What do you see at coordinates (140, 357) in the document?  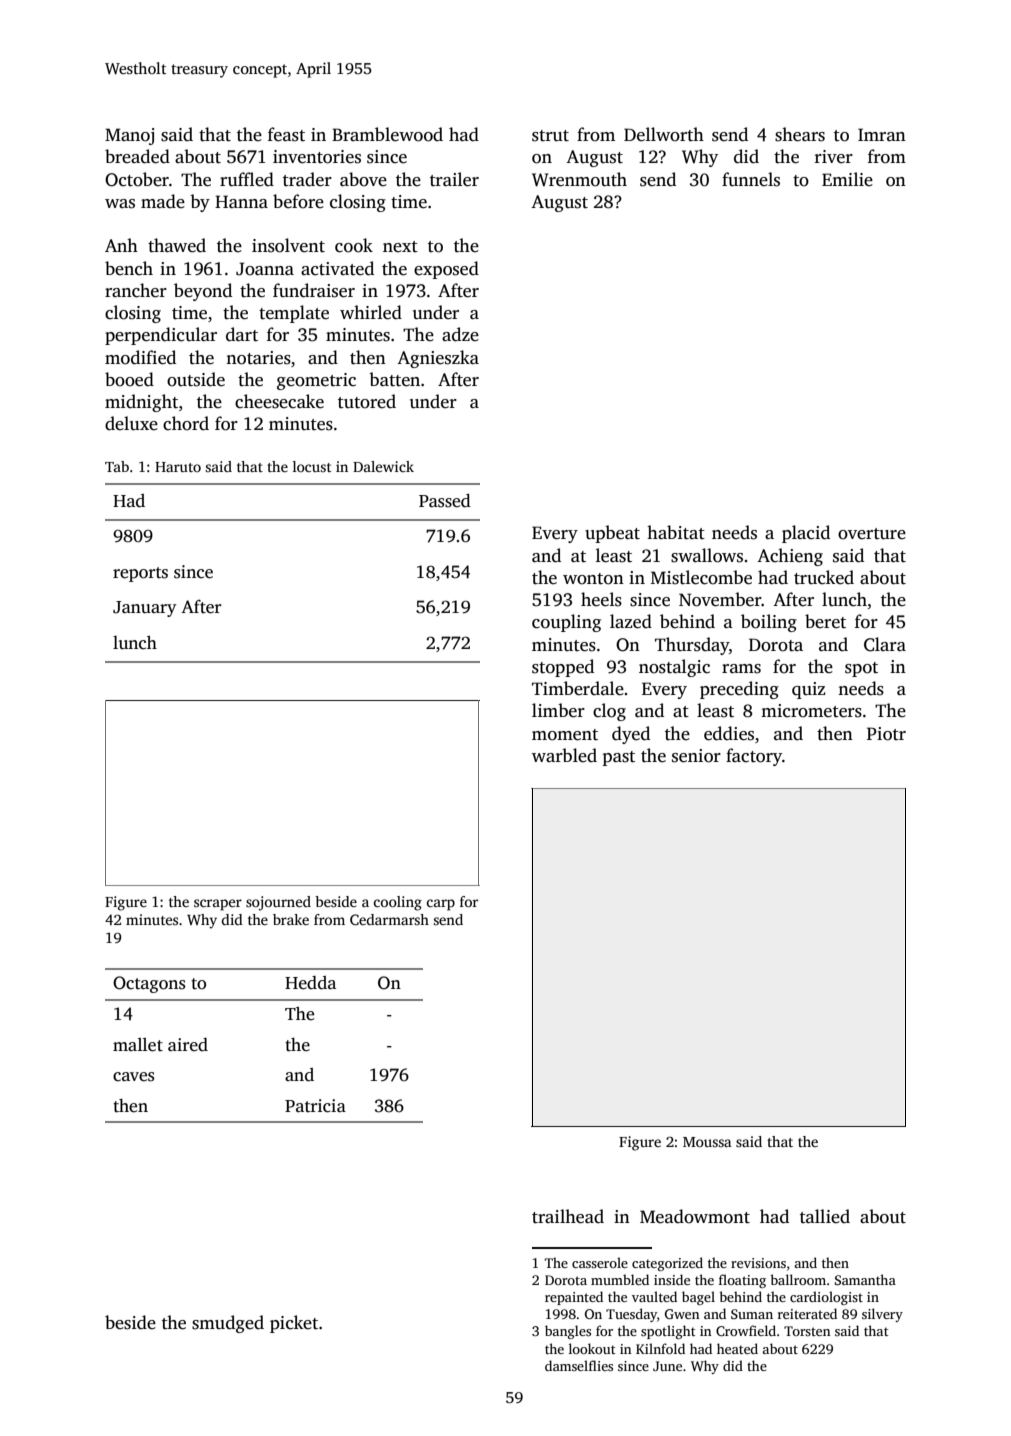 I see `modified` at bounding box center [140, 357].
